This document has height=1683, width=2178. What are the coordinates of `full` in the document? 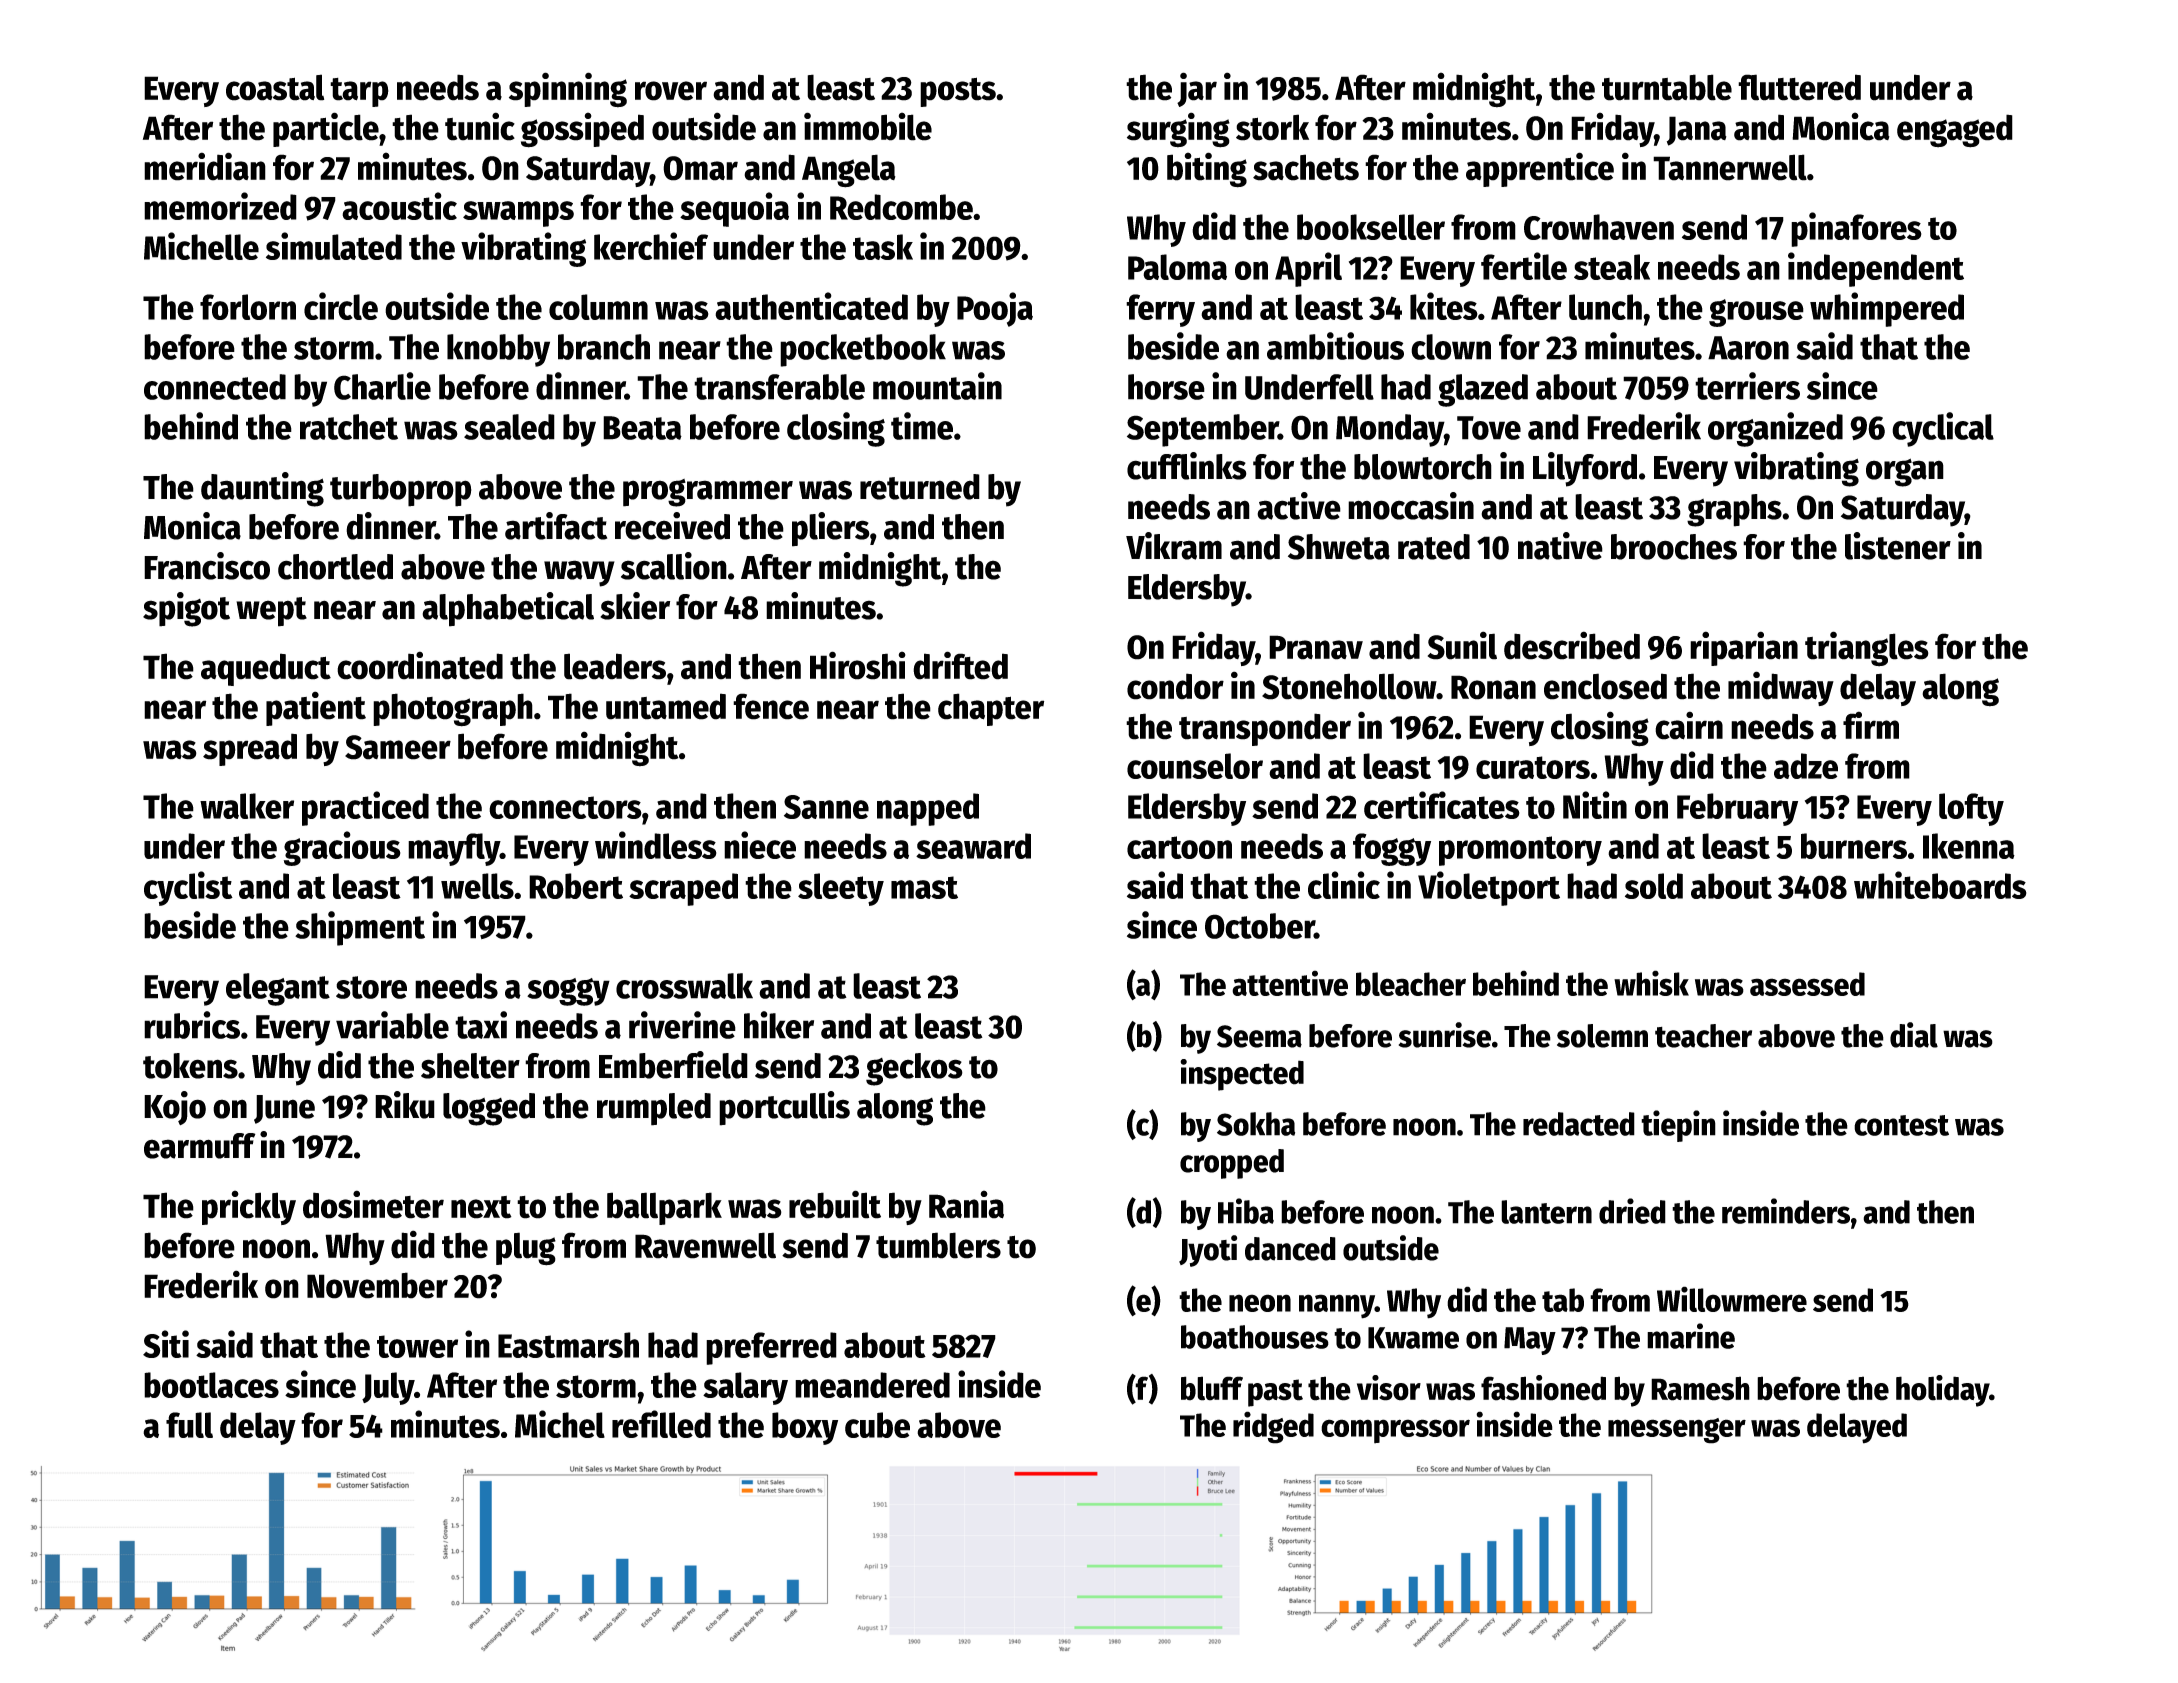 It's located at (189, 1425).
